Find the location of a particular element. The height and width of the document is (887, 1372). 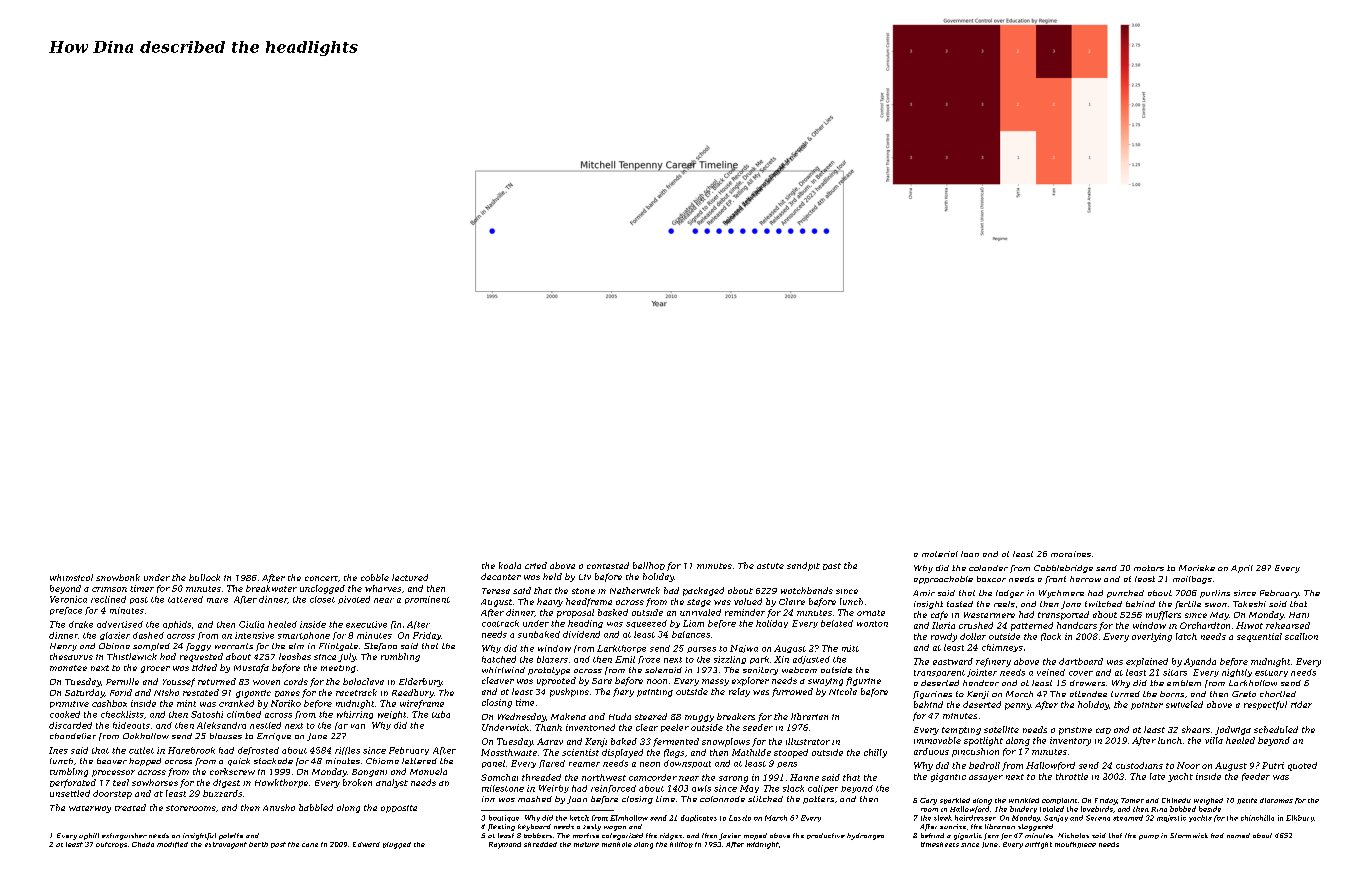

contested is located at coordinates (608, 565).
